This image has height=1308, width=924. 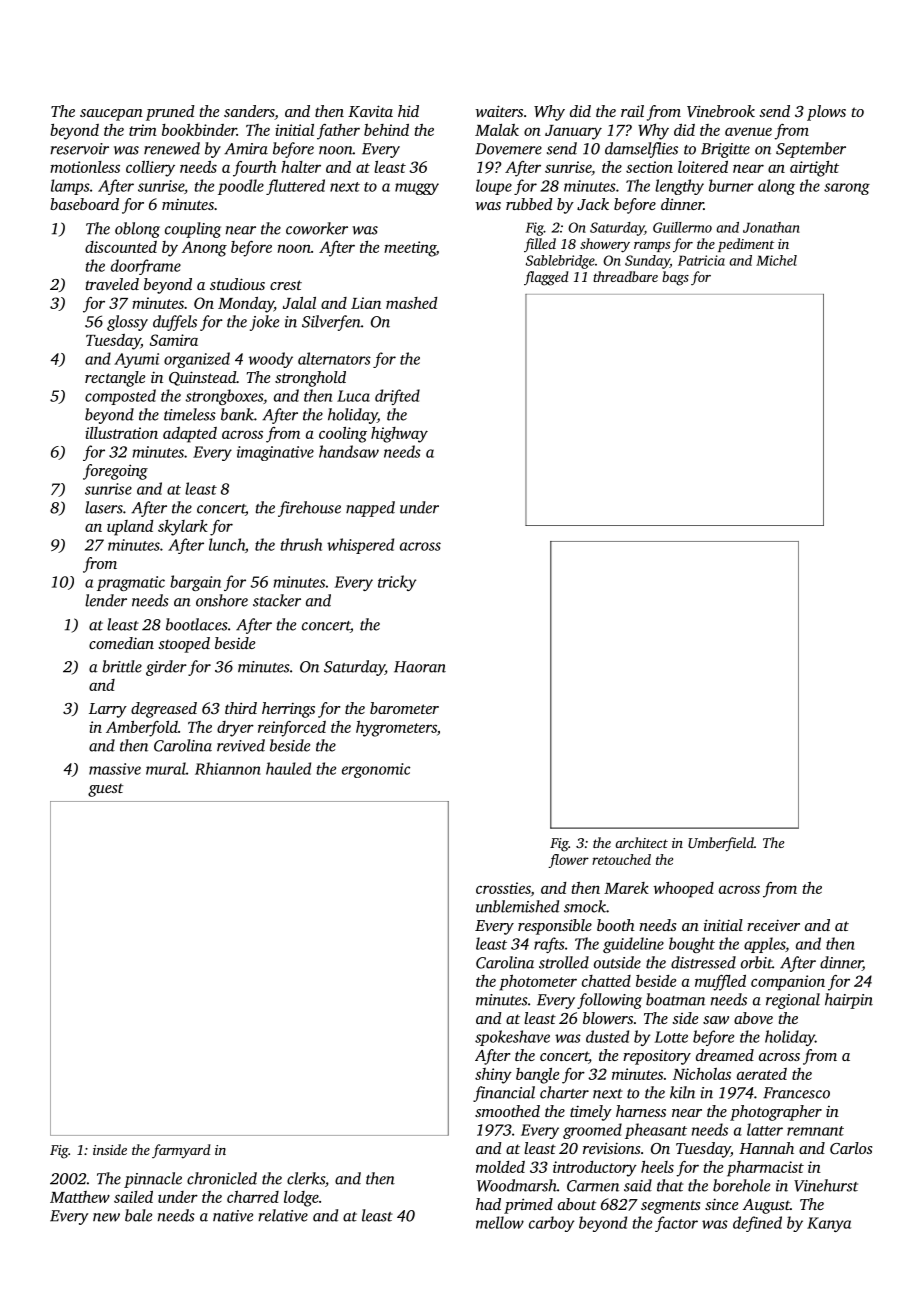 I want to click on barometer, so click(x=404, y=708).
